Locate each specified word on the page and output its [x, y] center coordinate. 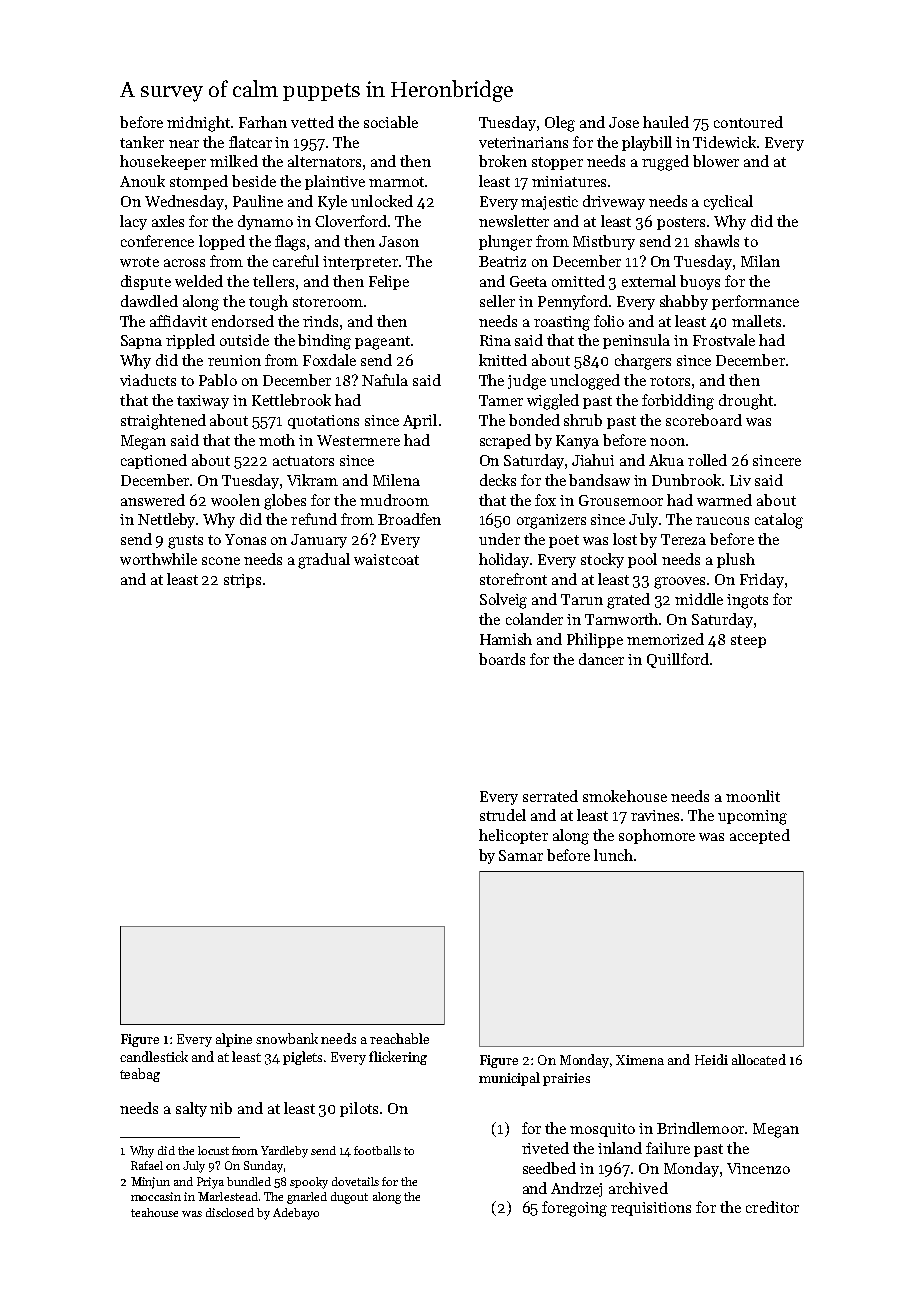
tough [268, 303]
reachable [399, 1038]
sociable [391, 122]
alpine [234, 1040]
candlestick [154, 1056]
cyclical [728, 202]
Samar [521, 855]
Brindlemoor [700, 1128]
